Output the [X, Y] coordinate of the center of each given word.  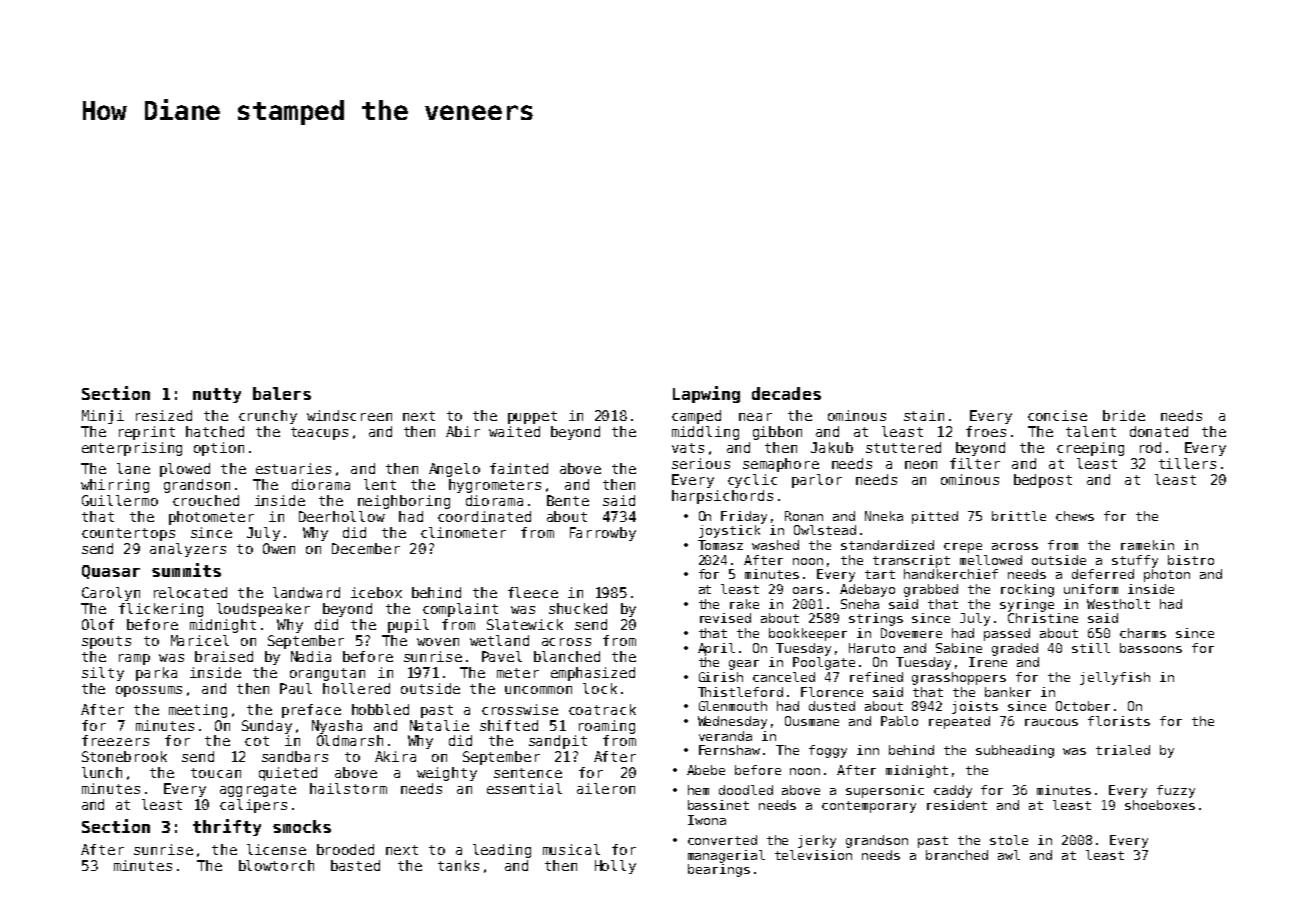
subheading [1015, 751]
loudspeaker [263, 610]
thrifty [227, 827]
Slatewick [525, 624]
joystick [729, 531]
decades [786, 393]
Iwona [707, 820]
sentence [528, 773]
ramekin [1147, 545]
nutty [217, 395]
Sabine [959, 648]
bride [1124, 415]
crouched [206, 500]
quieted [288, 774]
